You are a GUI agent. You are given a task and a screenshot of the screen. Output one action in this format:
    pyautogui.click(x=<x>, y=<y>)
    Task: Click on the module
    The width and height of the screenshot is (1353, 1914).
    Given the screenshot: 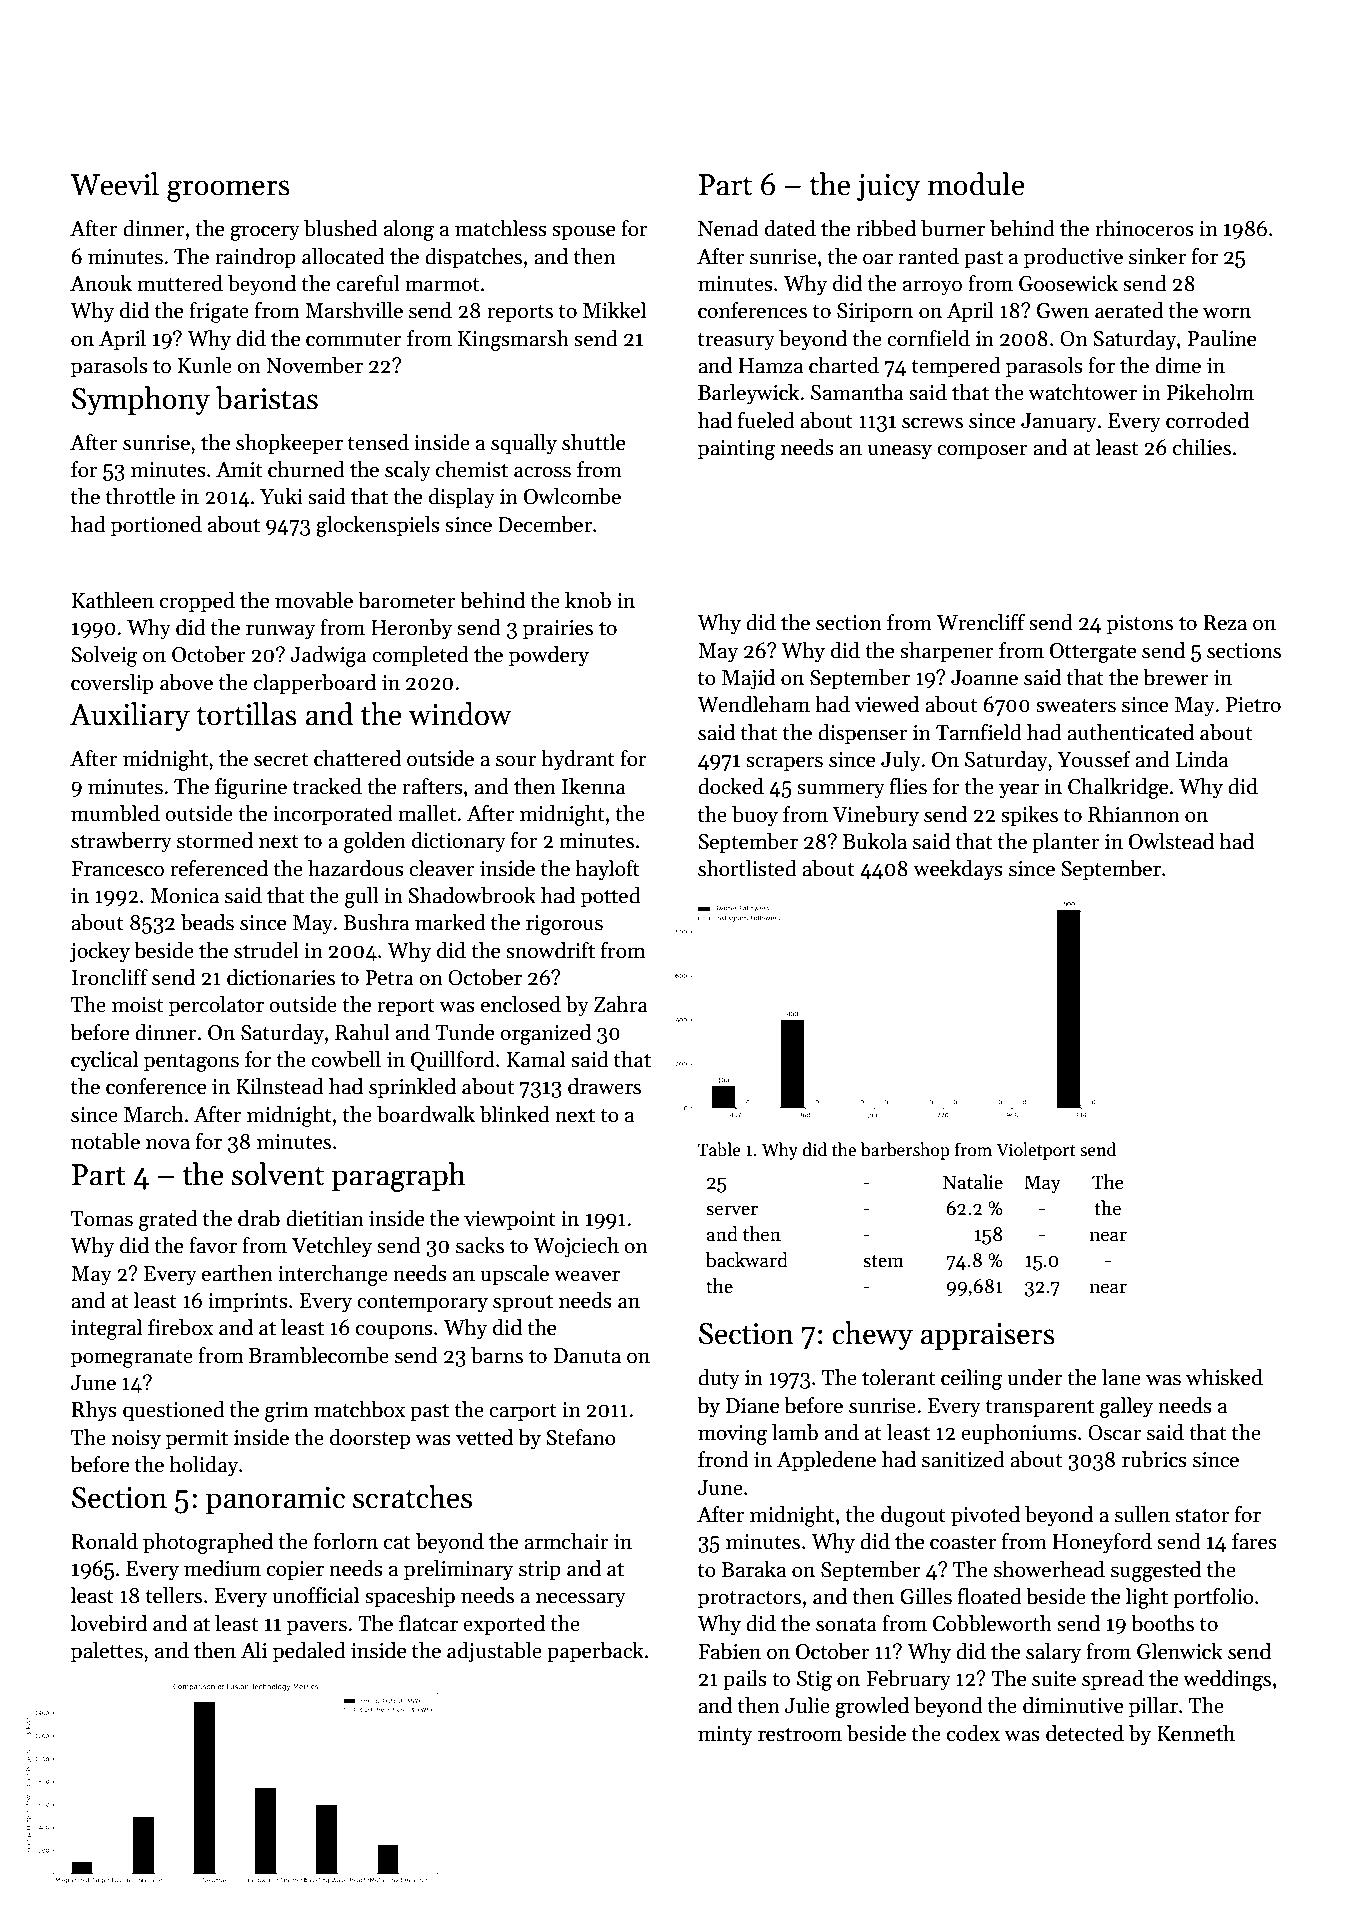 What is the action you would take?
    pyautogui.click(x=976, y=184)
